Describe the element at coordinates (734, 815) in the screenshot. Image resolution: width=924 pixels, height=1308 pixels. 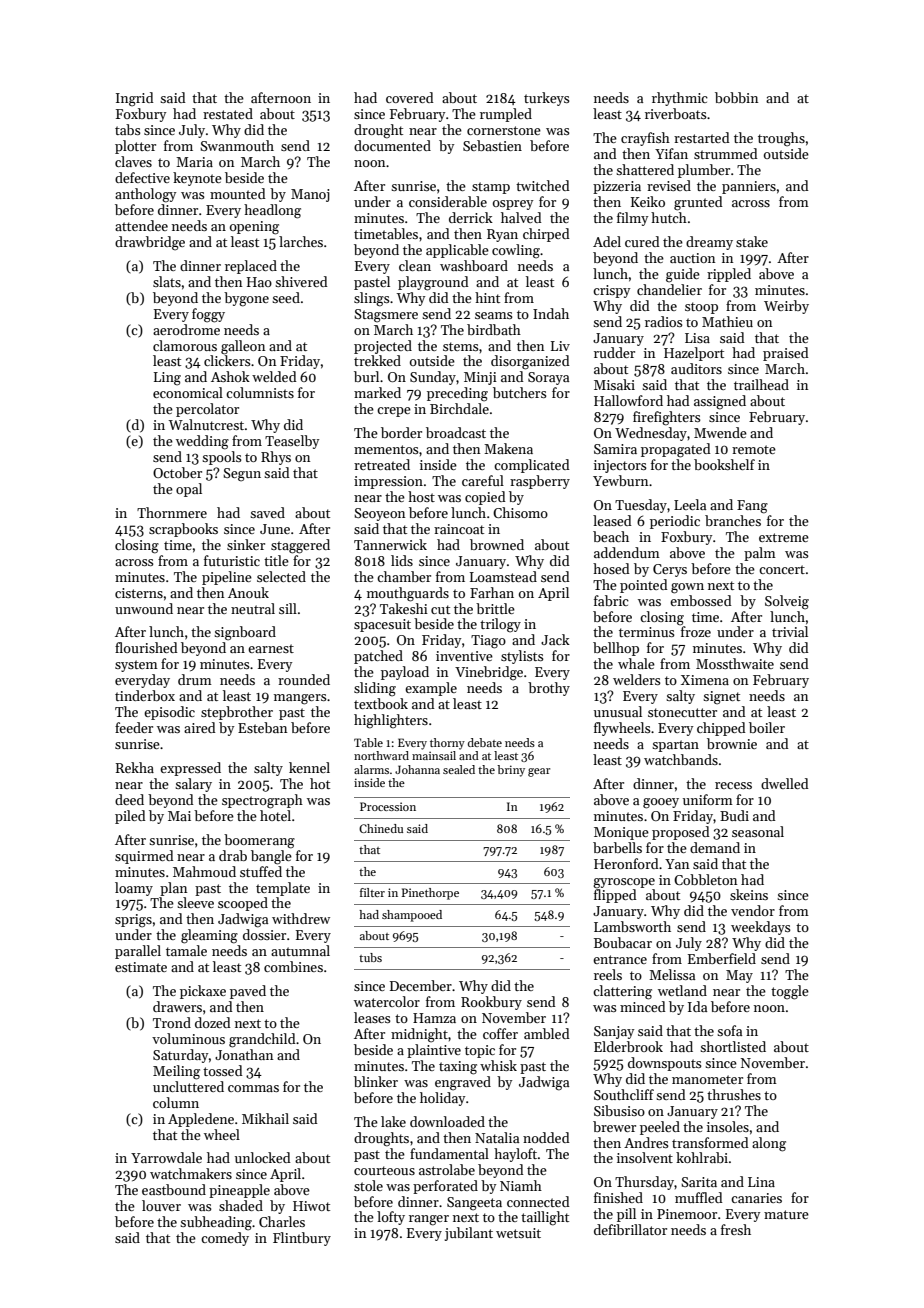
I see `Budi` at that location.
